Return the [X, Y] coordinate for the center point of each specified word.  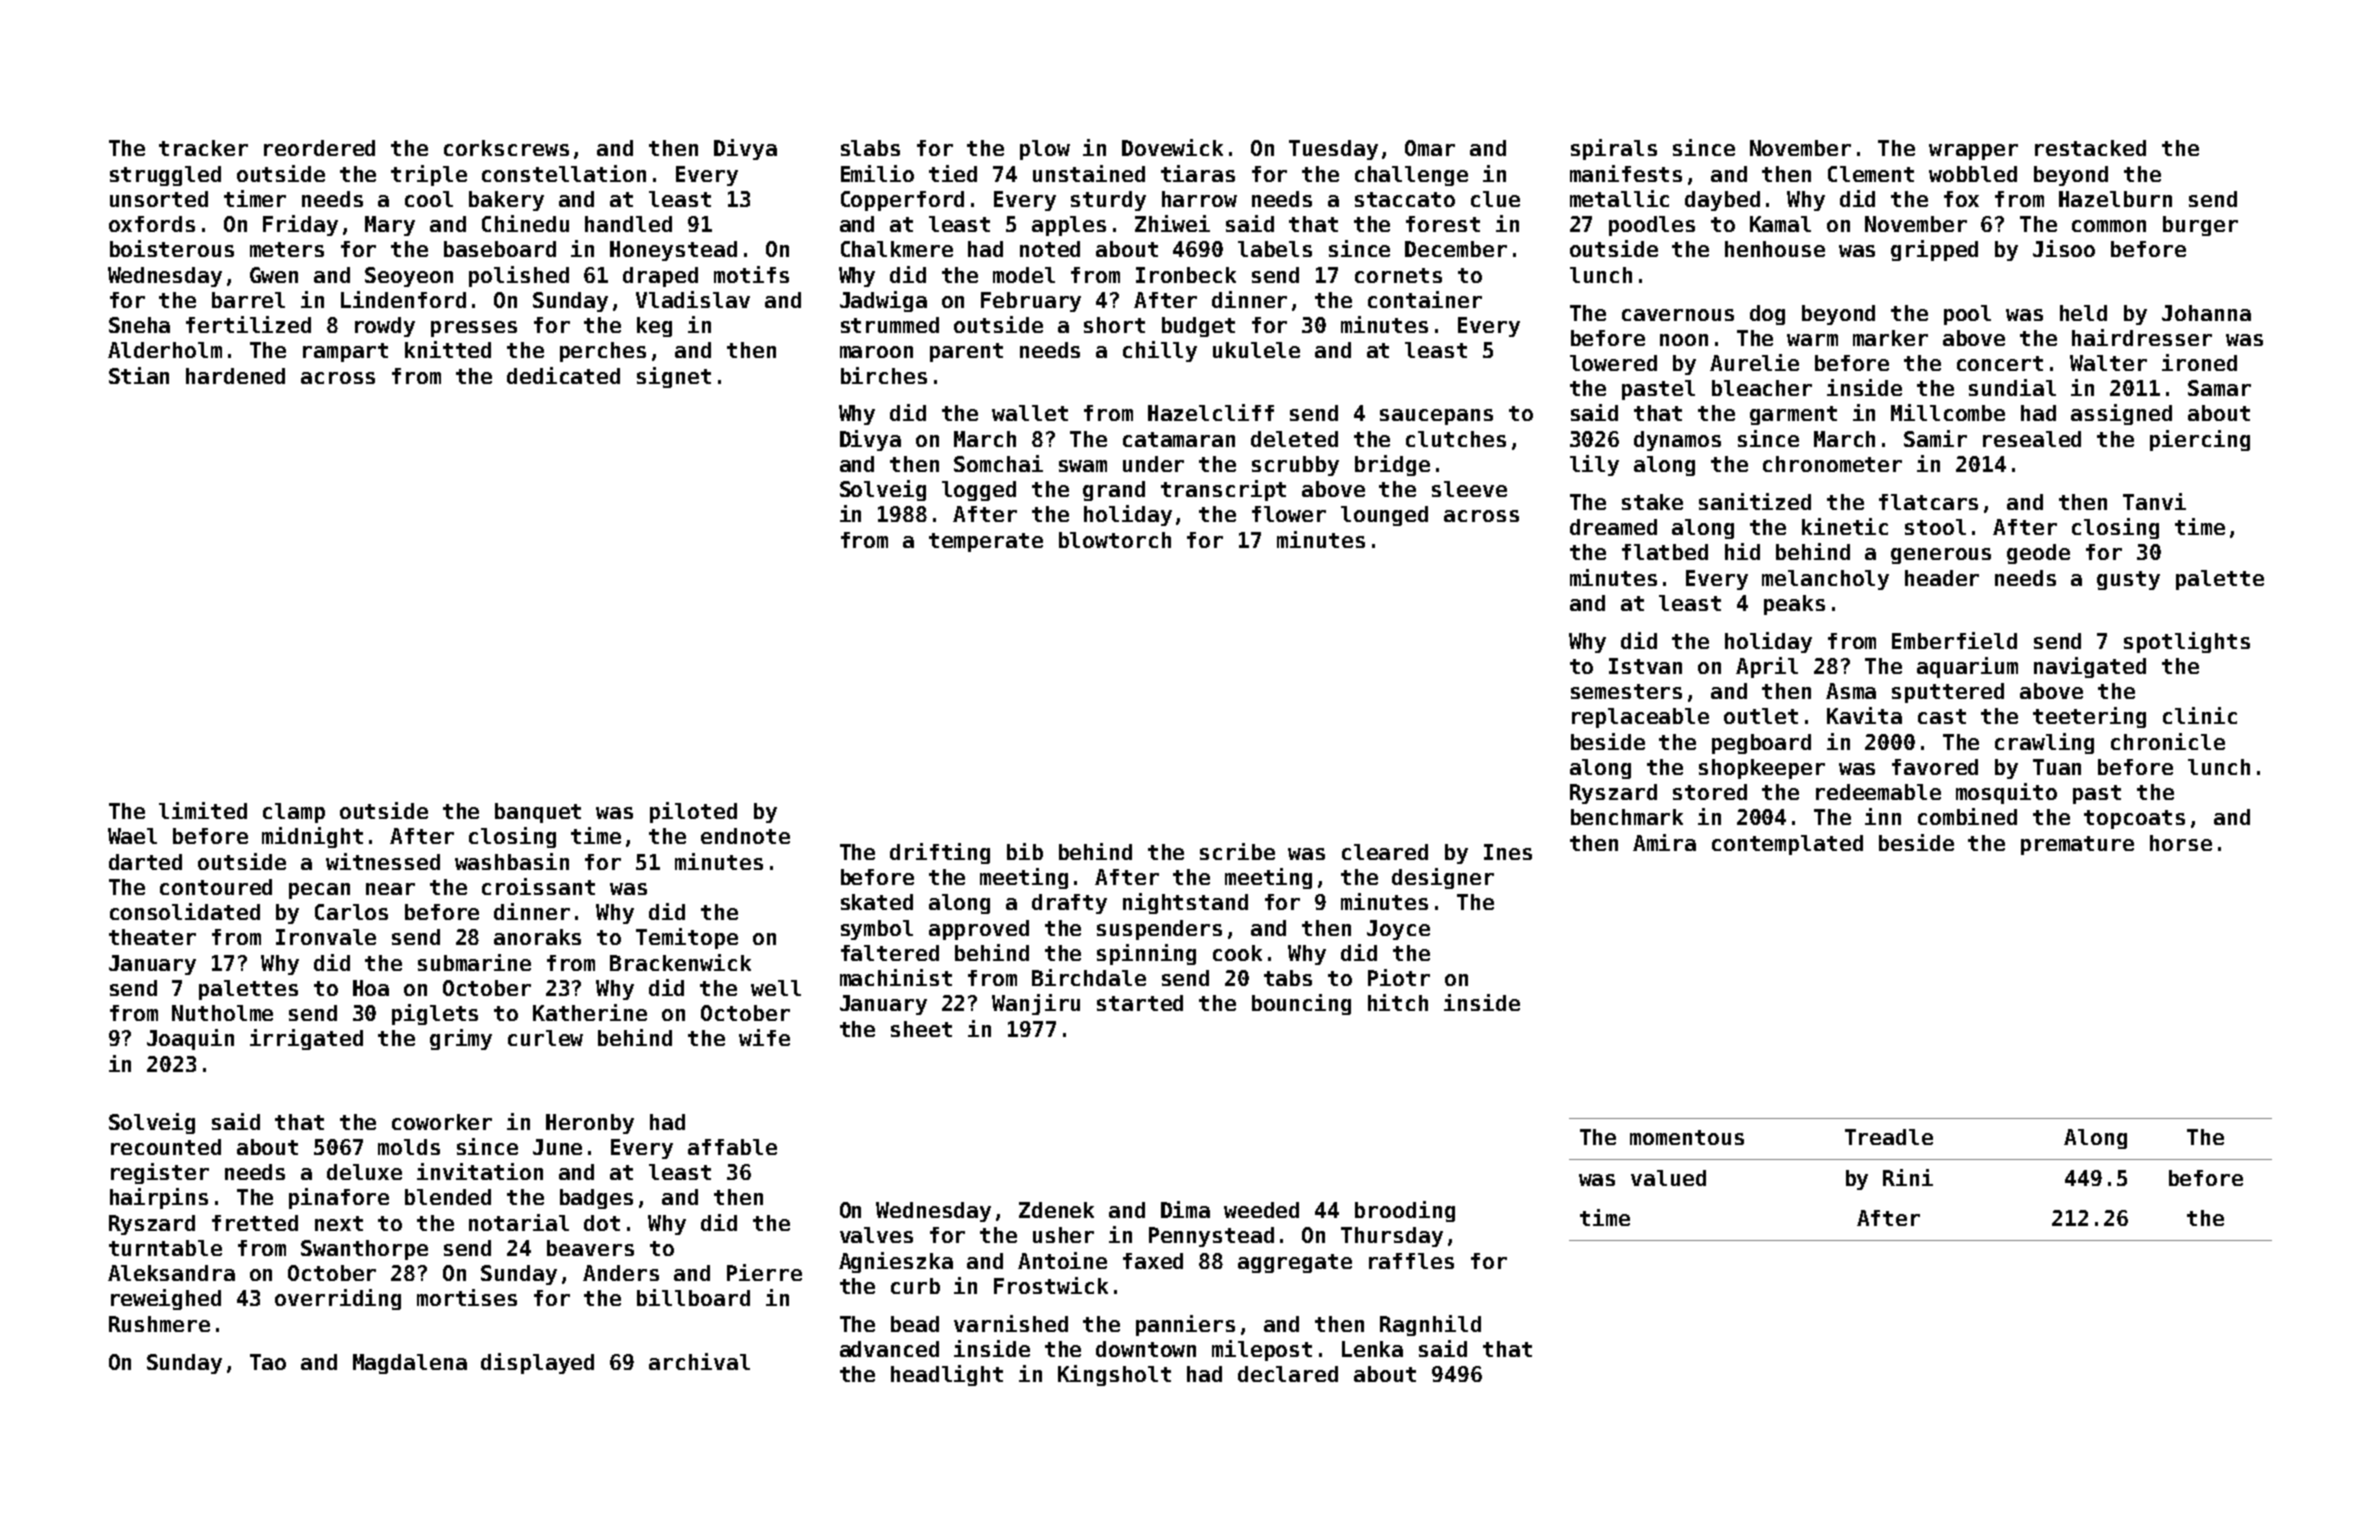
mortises [467, 1297]
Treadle [1889, 1137]
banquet [538, 813]
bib [1025, 851]
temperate [986, 542]
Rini [1908, 1177]
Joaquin [190, 1039]
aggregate [1295, 1263]
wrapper [1973, 152]
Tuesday [1333, 150]
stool [1935, 527]
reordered [319, 148]
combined [1967, 816]
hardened [235, 376]
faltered [890, 953]
